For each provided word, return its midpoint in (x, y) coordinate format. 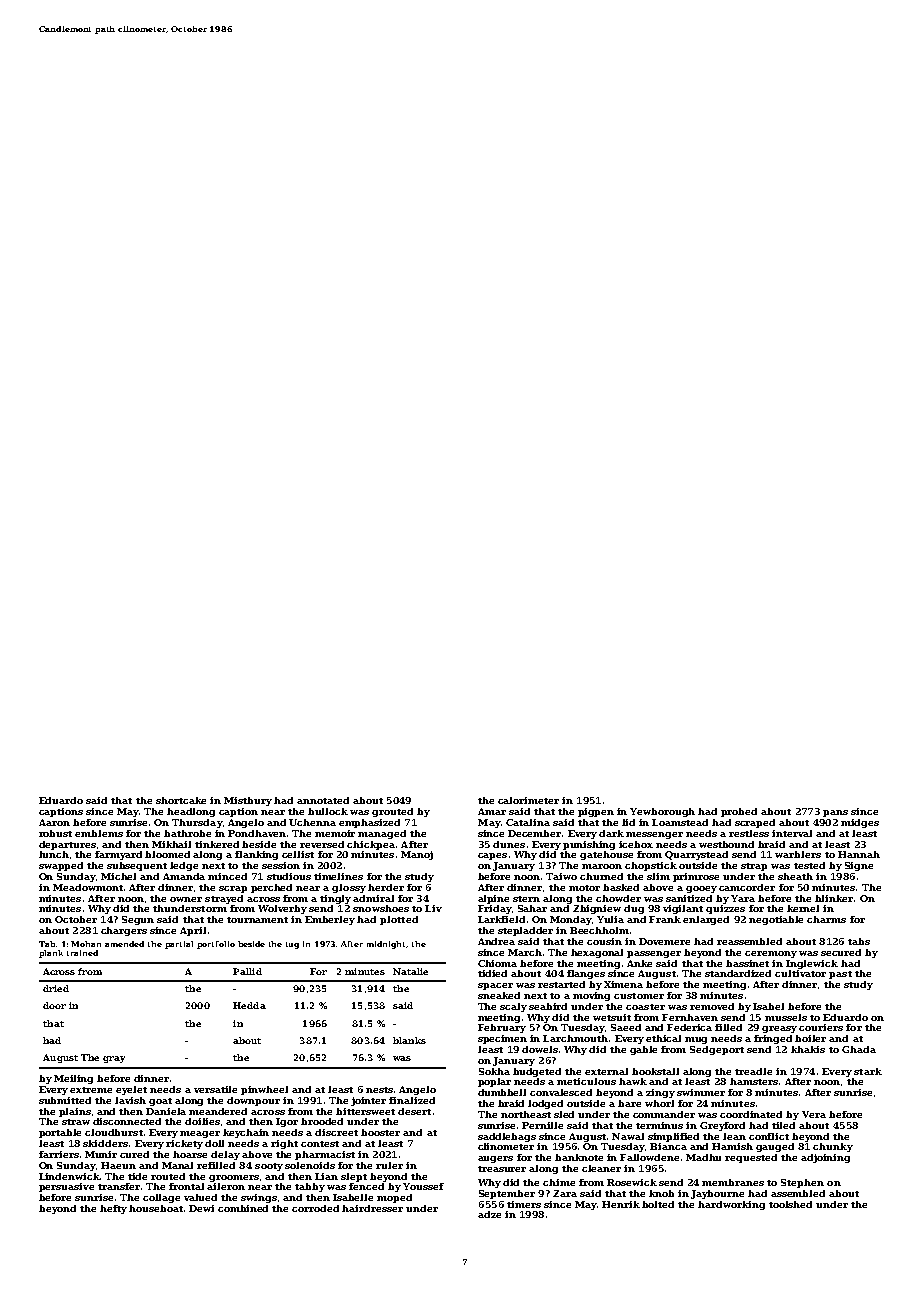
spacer (495, 986)
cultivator (800, 973)
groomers (234, 1178)
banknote (579, 1157)
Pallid (247, 971)
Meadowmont (88, 887)
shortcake (181, 800)
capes (492, 856)
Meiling (73, 1079)
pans (835, 813)
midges (860, 823)
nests (379, 1090)
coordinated (751, 1114)
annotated (323, 800)
